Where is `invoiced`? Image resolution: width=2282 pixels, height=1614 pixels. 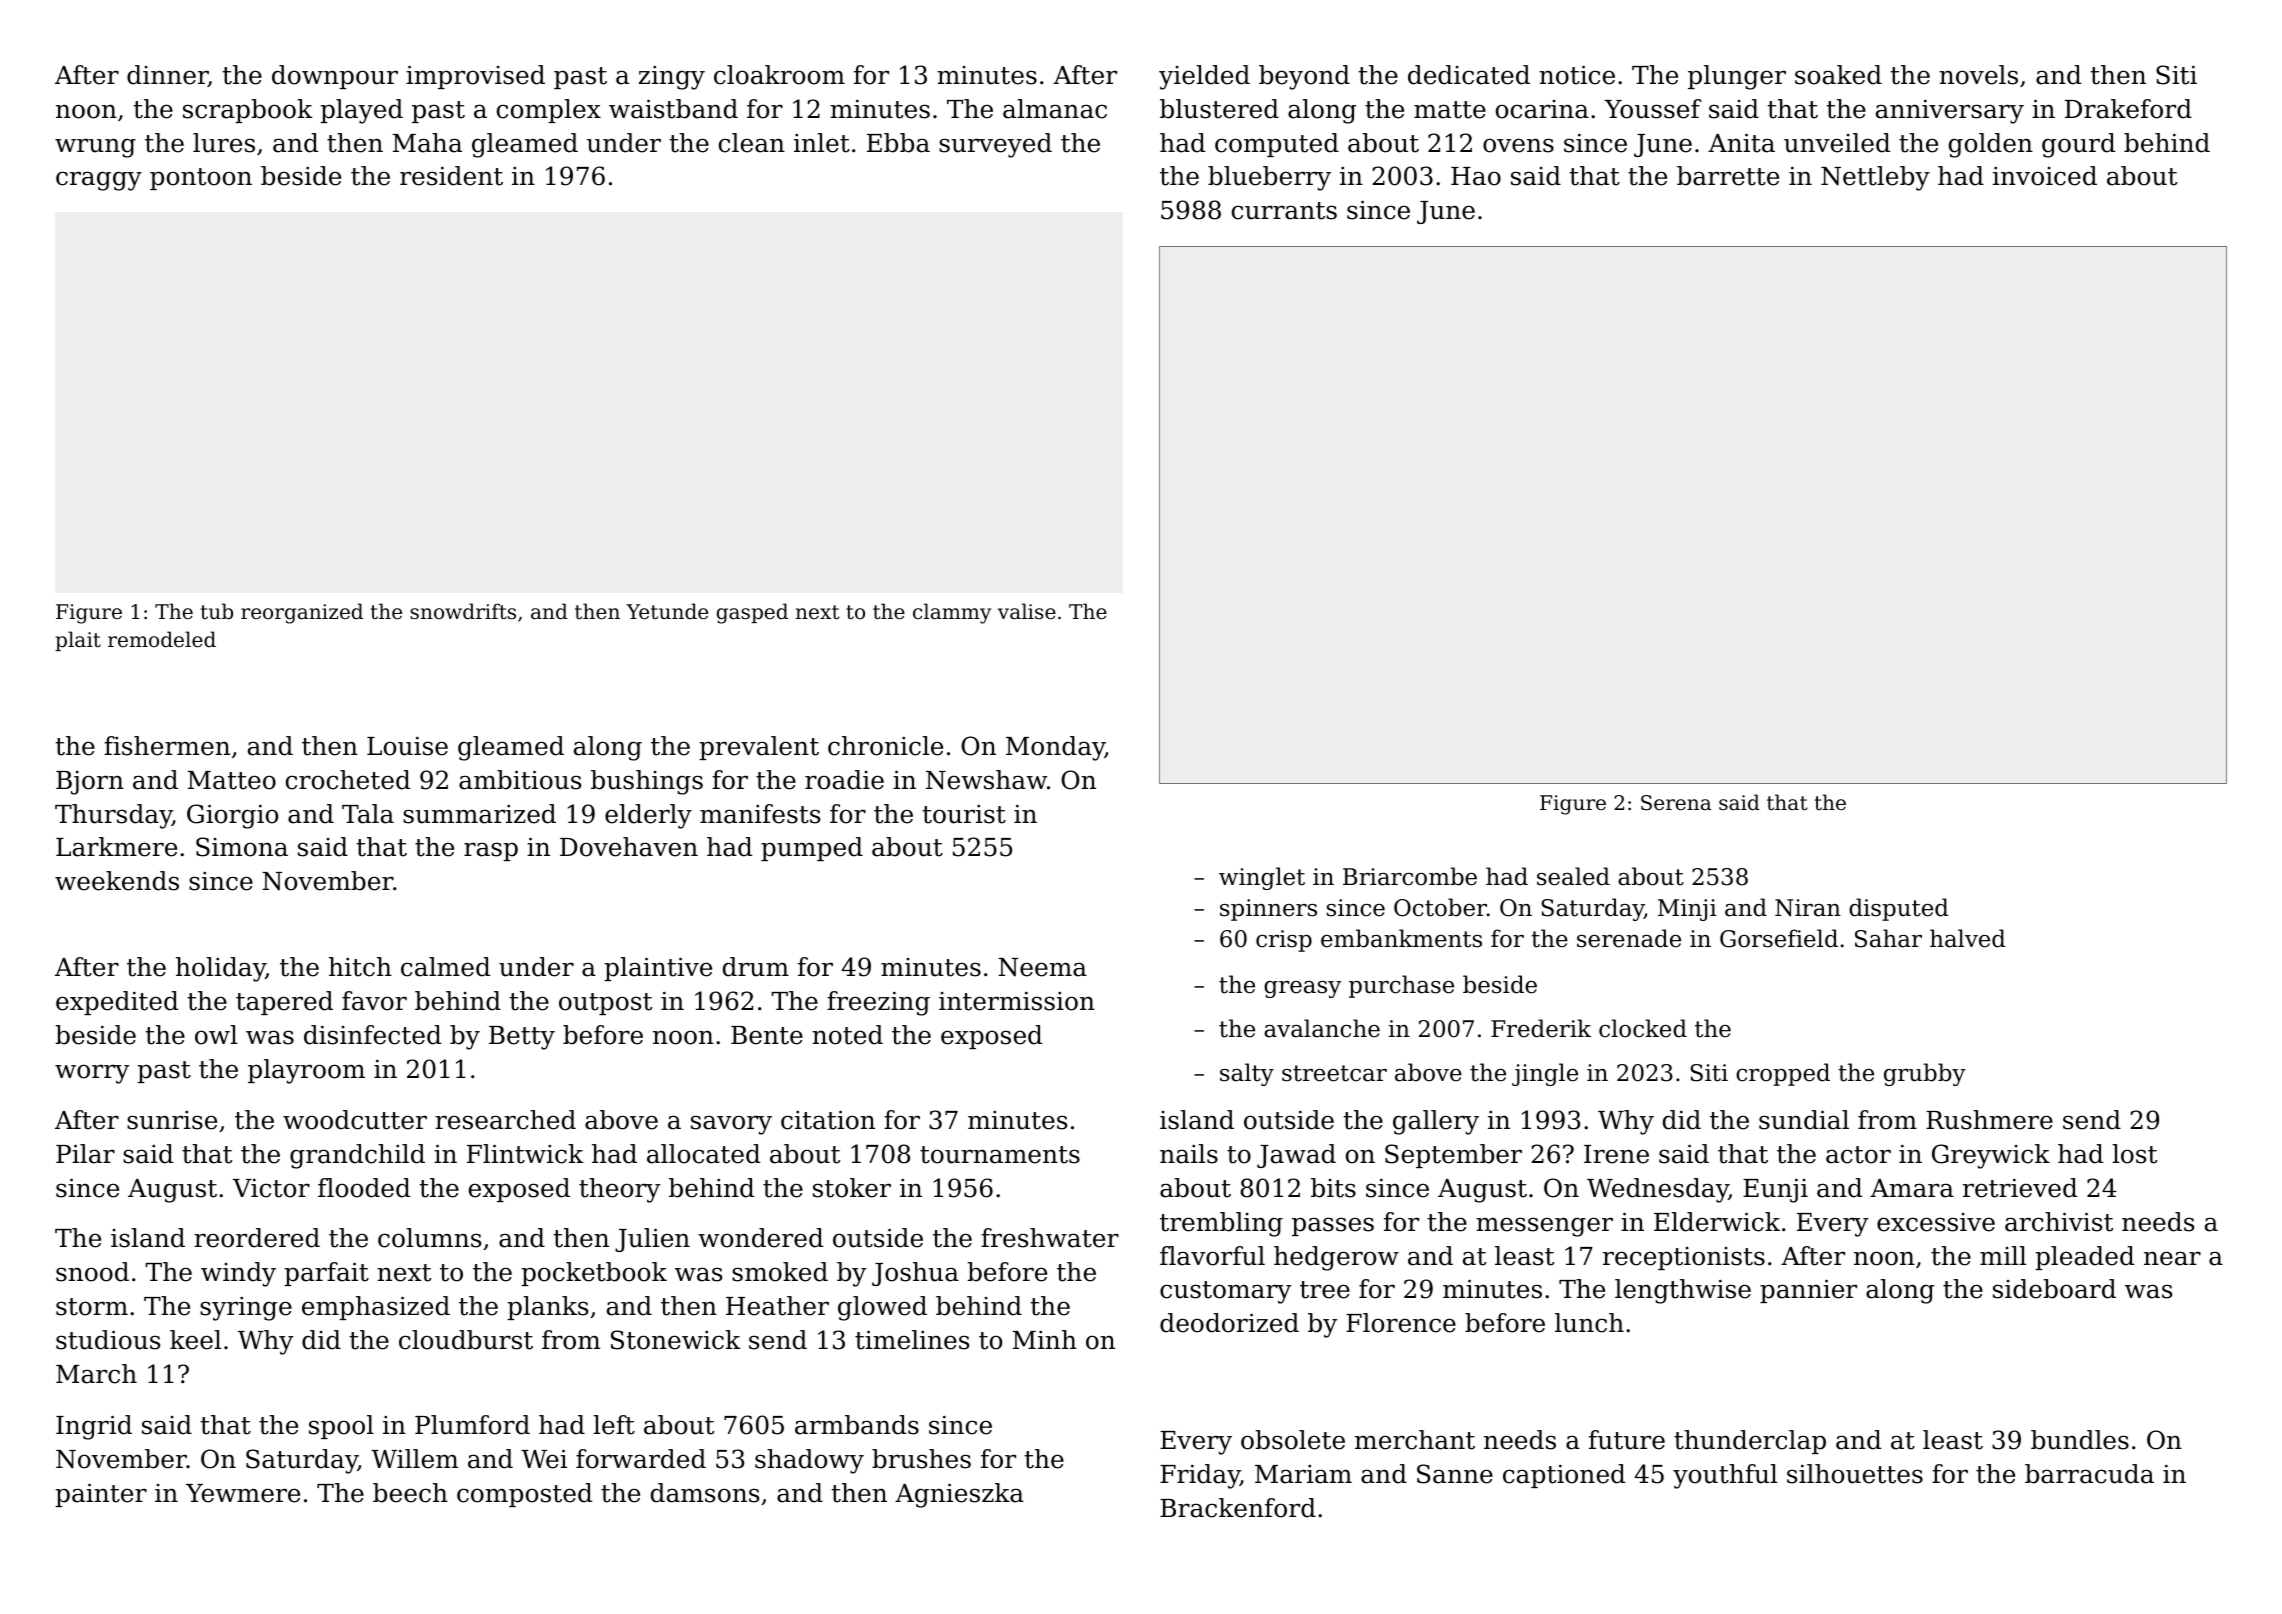
invoiced is located at coordinates (2045, 176).
